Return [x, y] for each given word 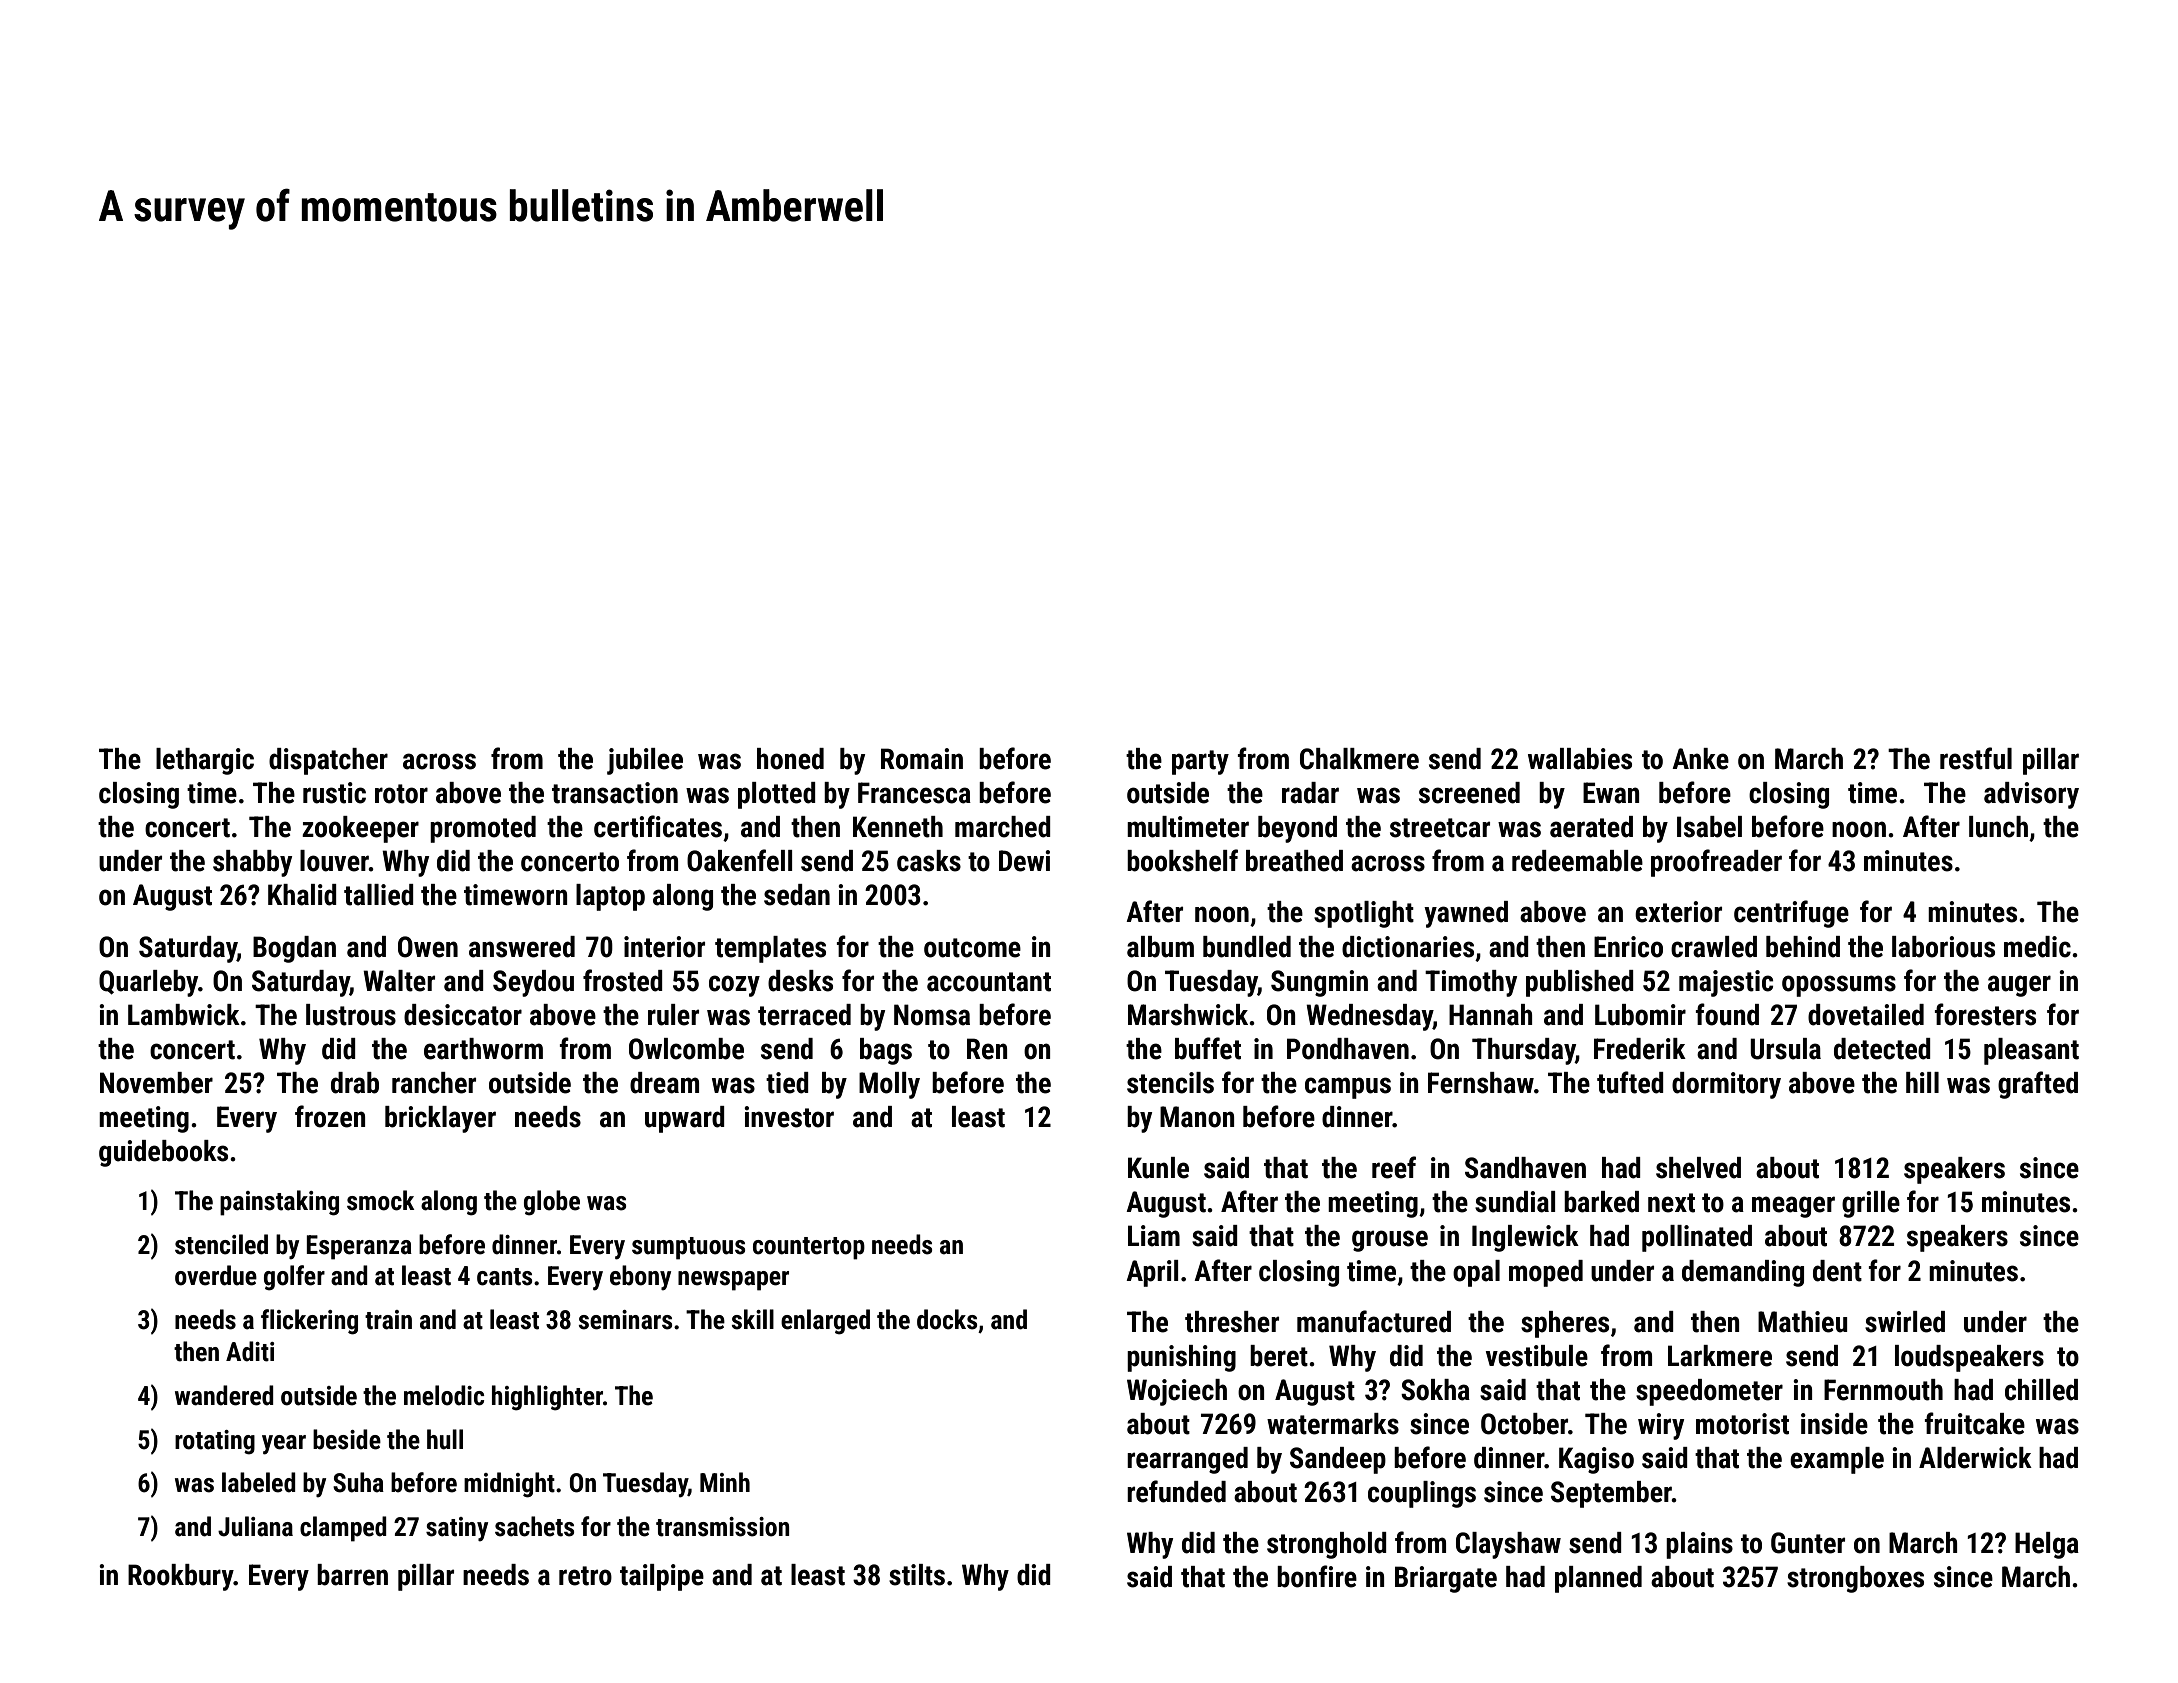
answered [522, 947]
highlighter [547, 1398]
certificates [658, 826]
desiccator [463, 1015]
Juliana [255, 1526]
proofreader [1716, 863]
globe [552, 1203]
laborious [1943, 947]
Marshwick [1188, 1015]
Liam [1154, 1236]
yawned [1466, 914]
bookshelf [1182, 860]
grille [1871, 1204]
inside [1834, 1424]
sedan [797, 895]
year [284, 1445]
